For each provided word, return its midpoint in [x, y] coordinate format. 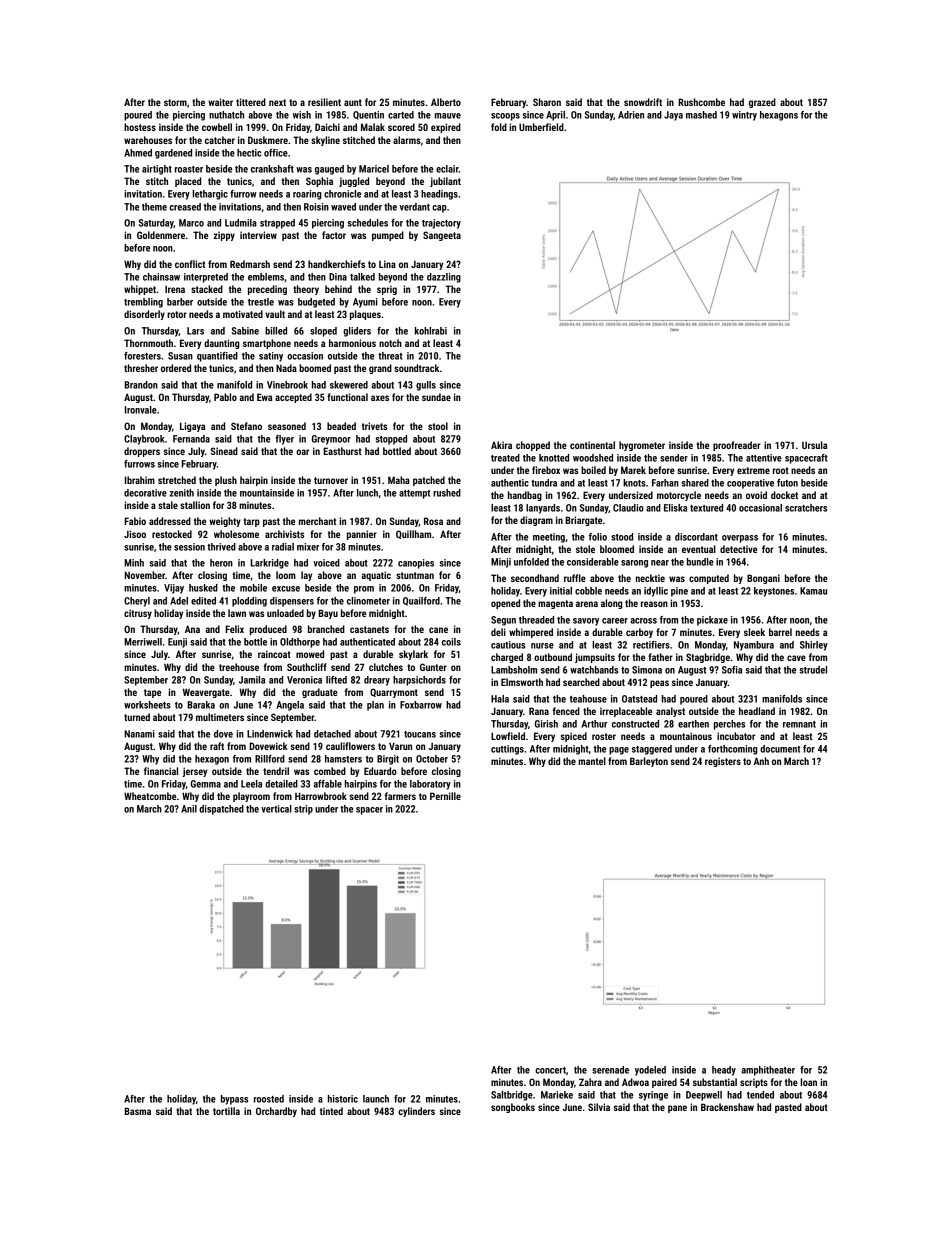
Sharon [547, 102]
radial [283, 547]
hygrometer [642, 446]
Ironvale [141, 410]
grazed [762, 103]
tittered [251, 102]
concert [550, 1070]
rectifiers [651, 645]
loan [808, 1082]
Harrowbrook [321, 796]
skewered [349, 385]
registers [723, 762]
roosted [269, 1099]
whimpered [531, 633]
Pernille [445, 796]
